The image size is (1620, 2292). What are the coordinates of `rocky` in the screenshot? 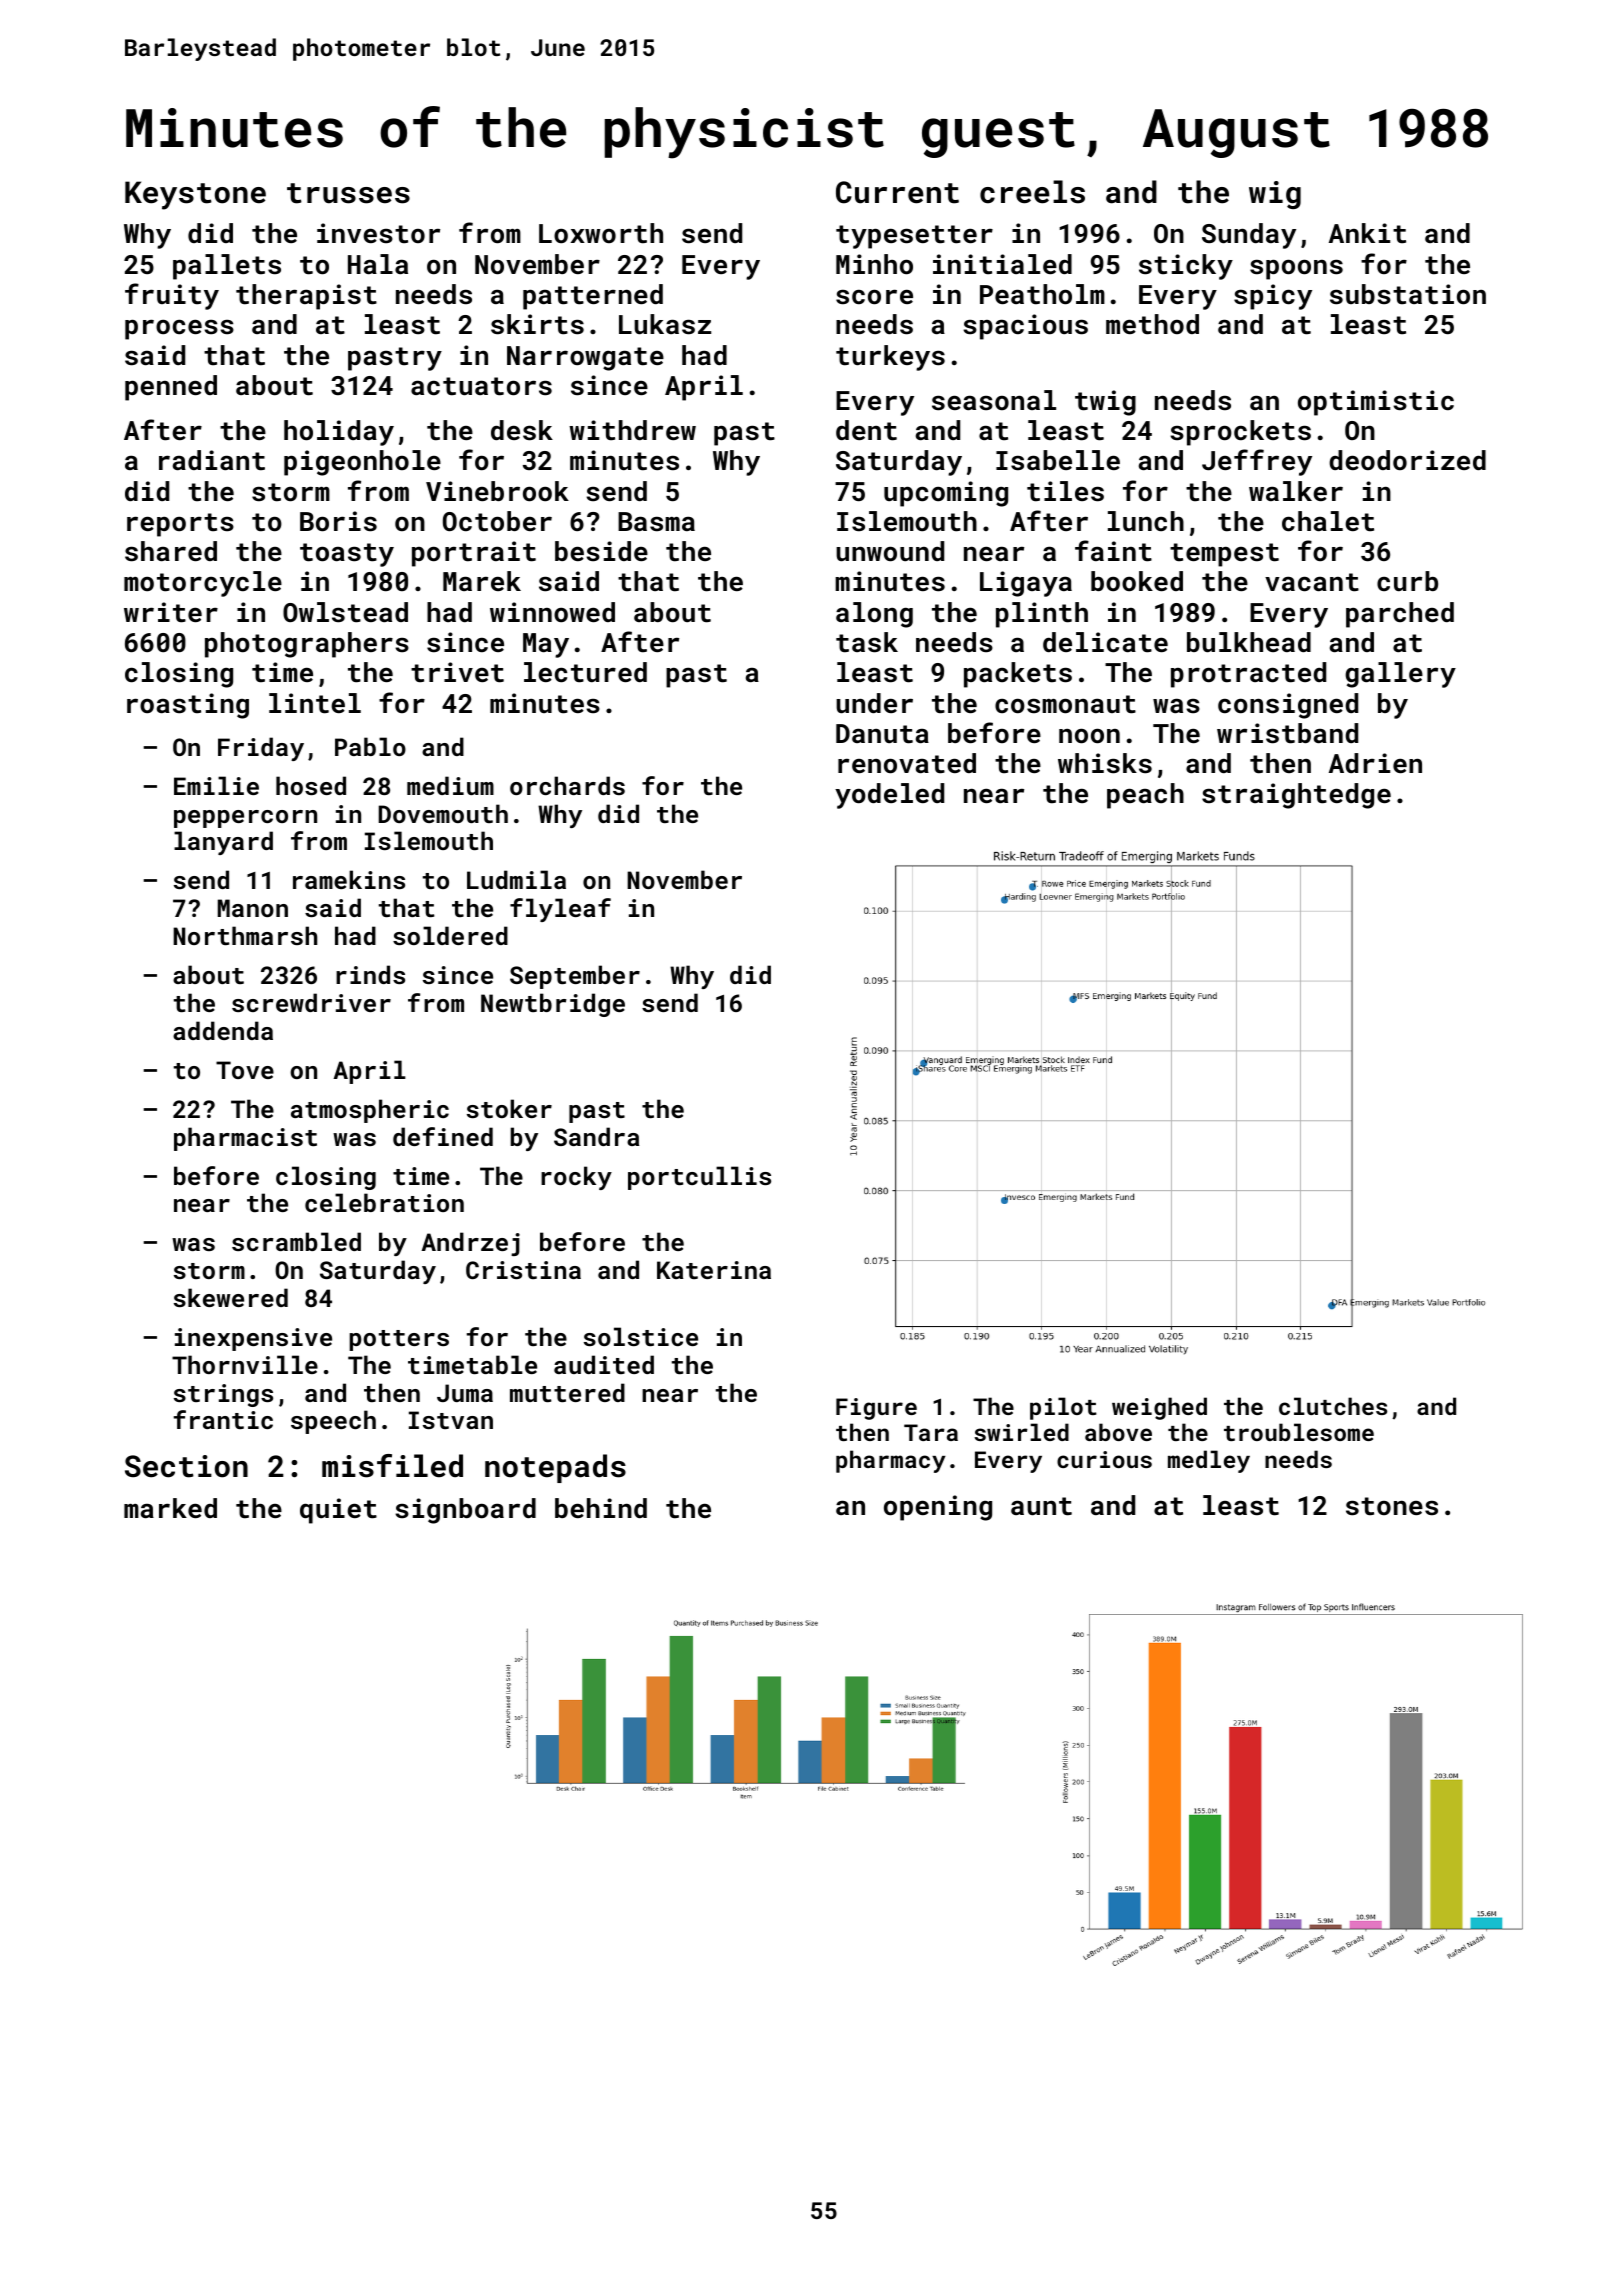 It's located at (576, 1178).
